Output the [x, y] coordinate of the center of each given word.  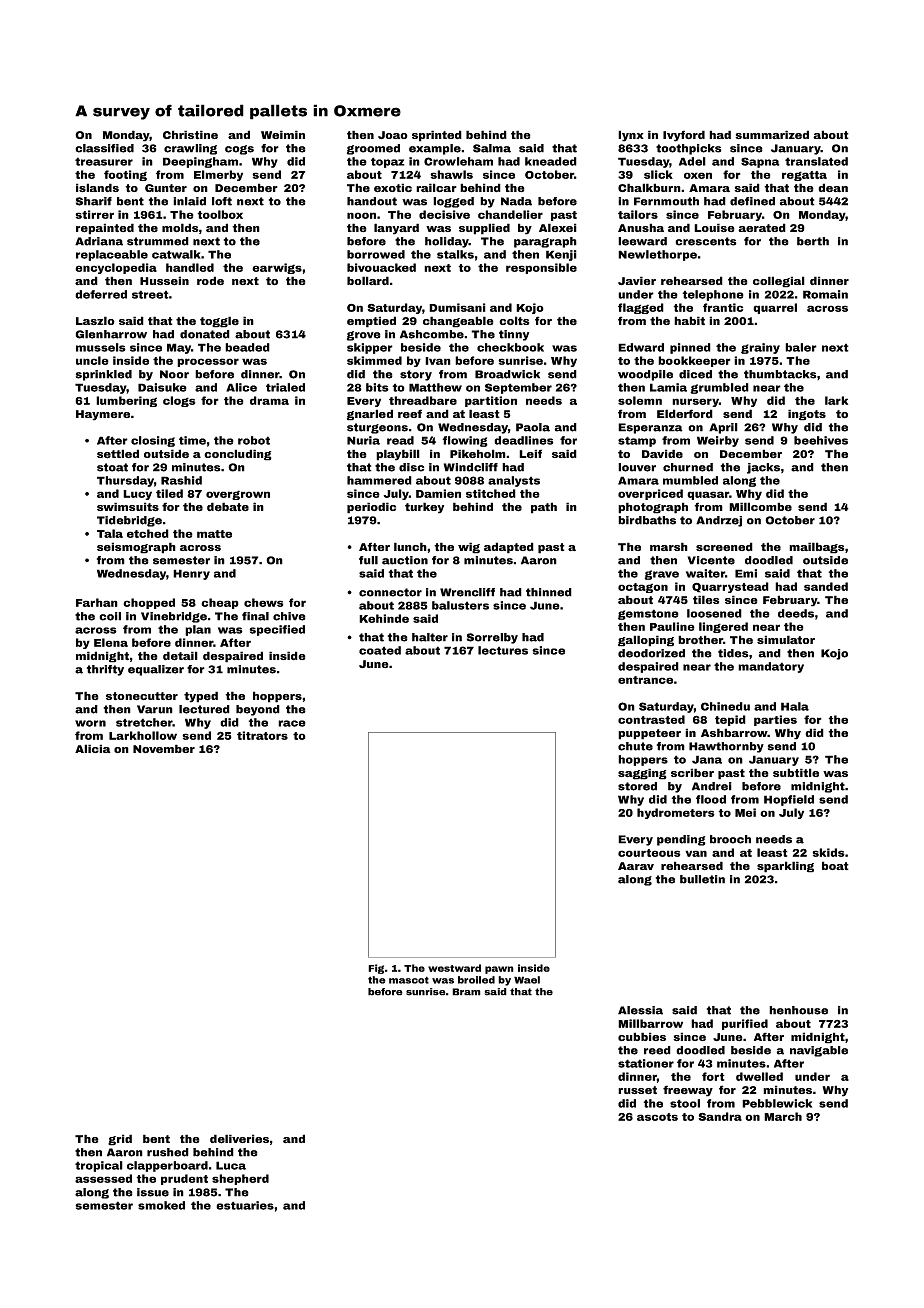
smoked [161, 1205]
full [368, 560]
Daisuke [162, 387]
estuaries [245, 1205]
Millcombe [760, 507]
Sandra [720, 1116]
